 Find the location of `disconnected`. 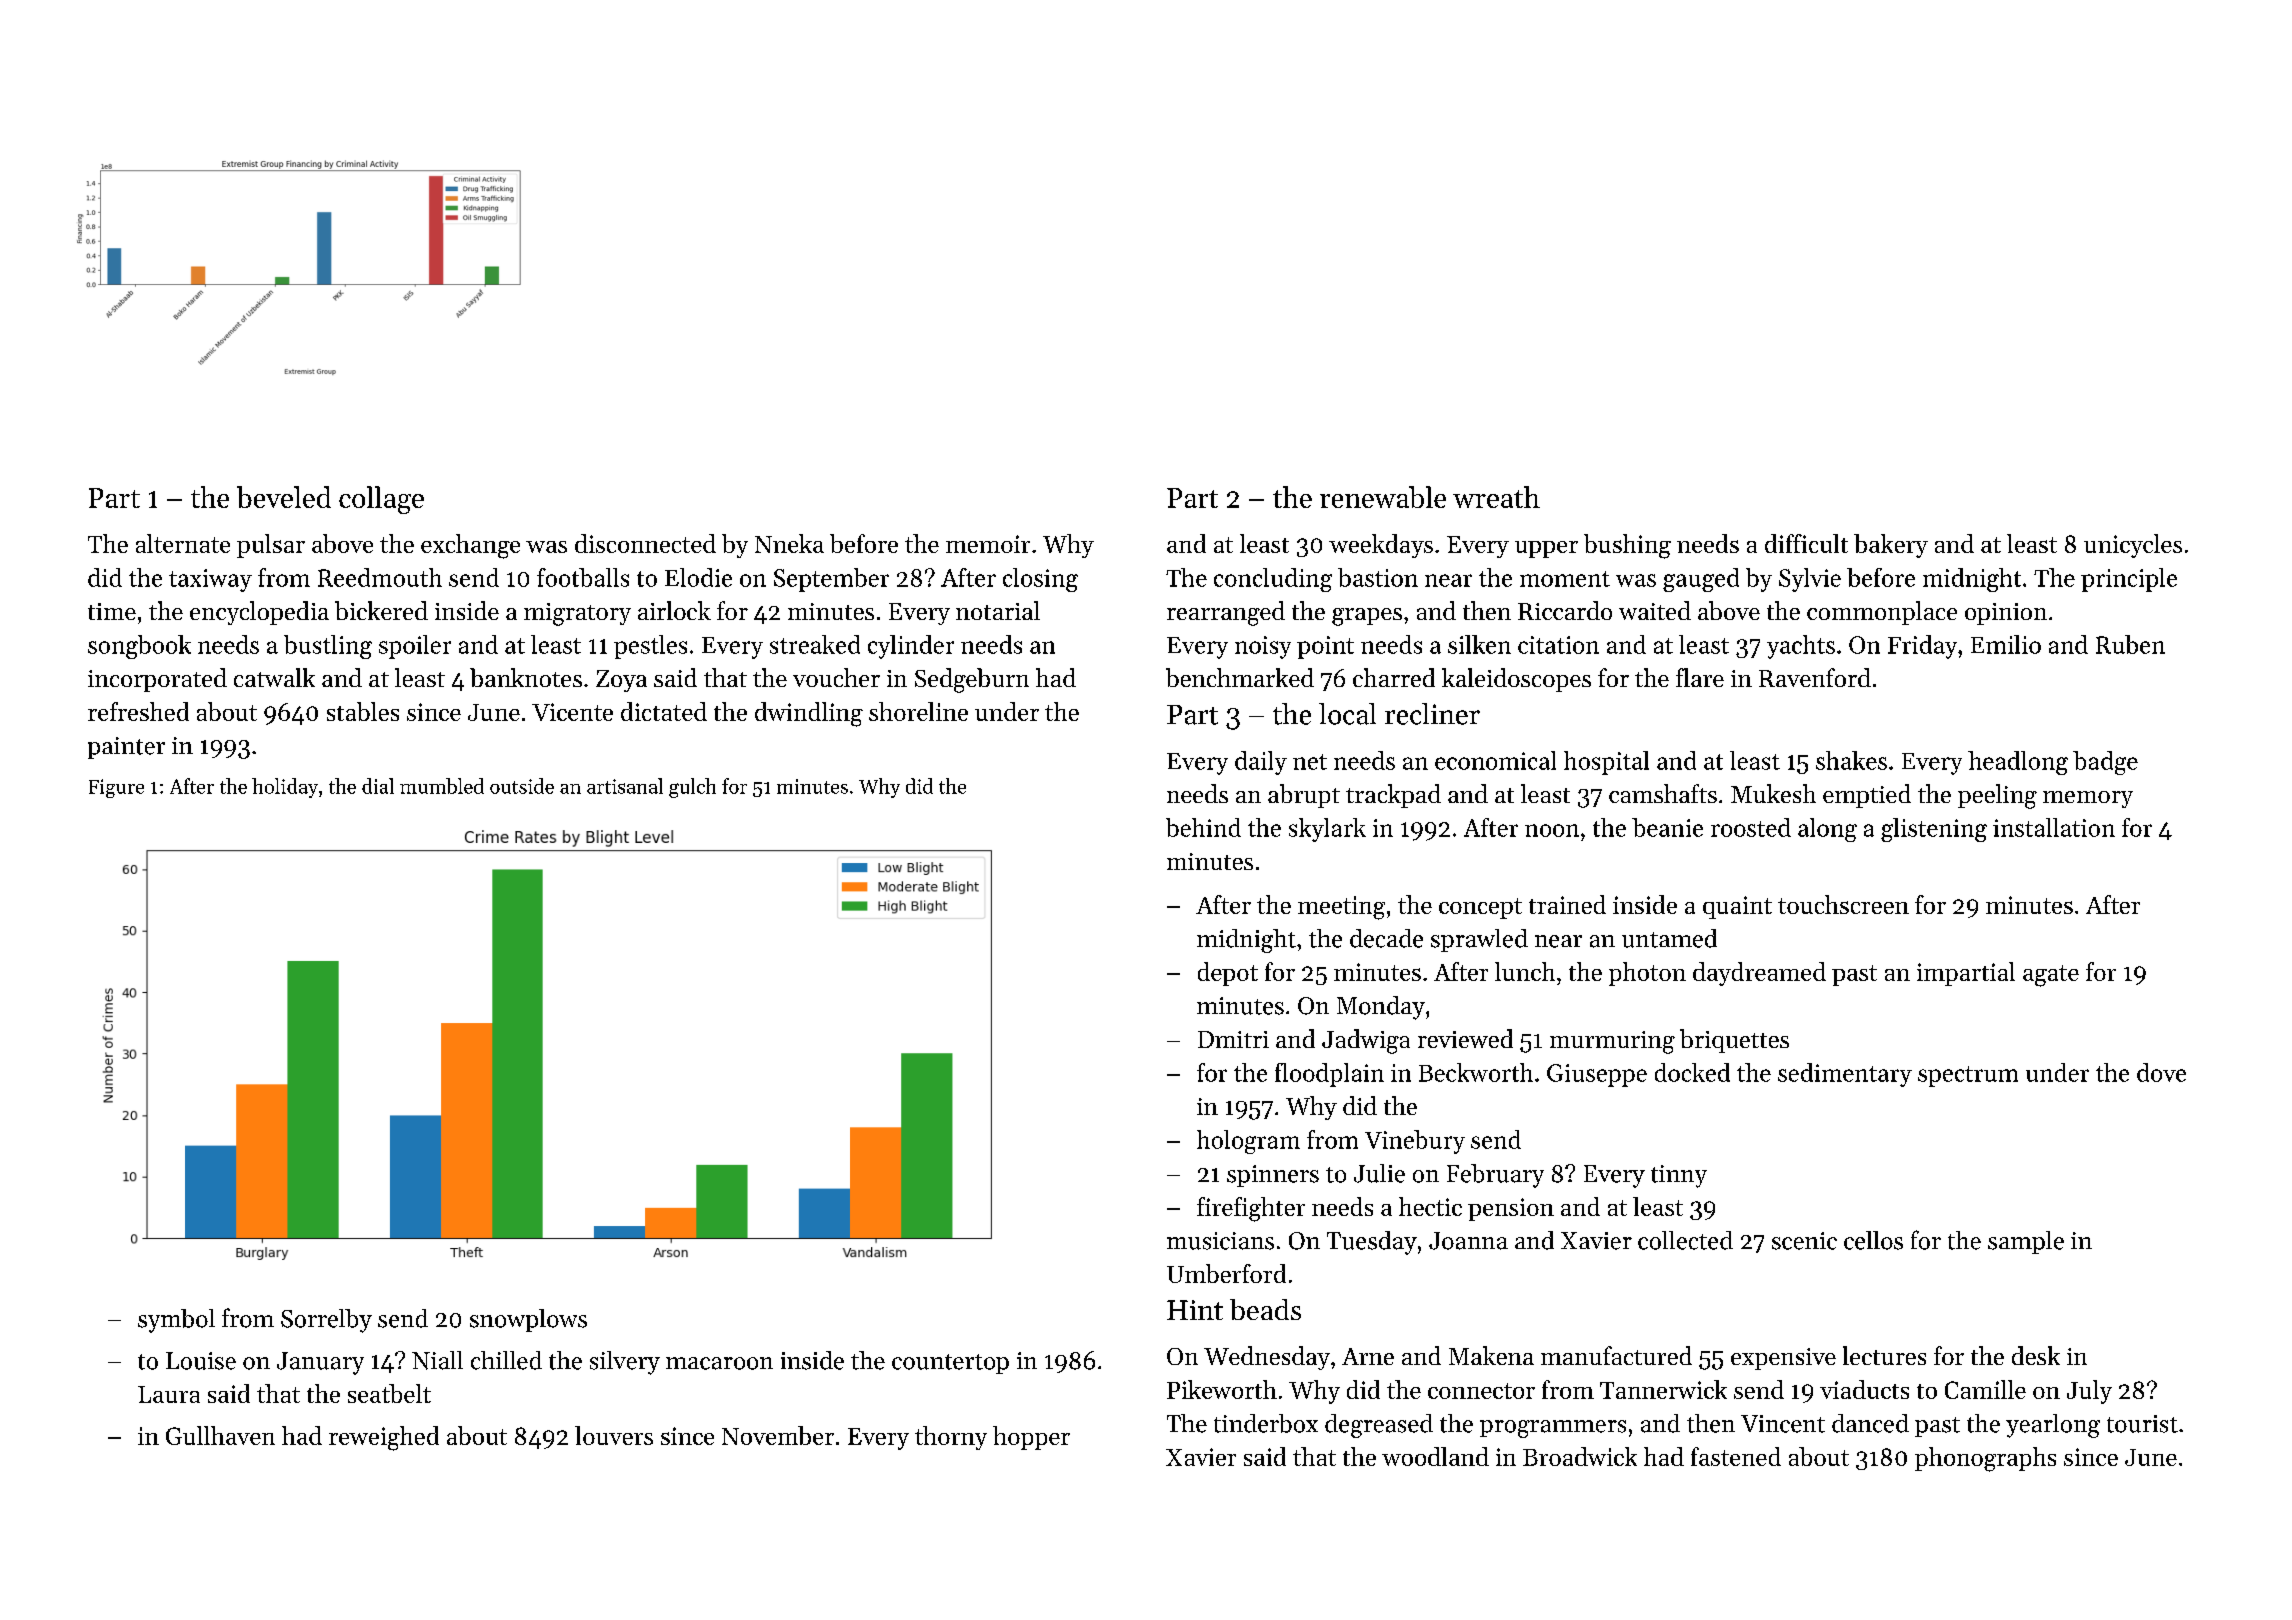

disconnected is located at coordinates (645, 543).
